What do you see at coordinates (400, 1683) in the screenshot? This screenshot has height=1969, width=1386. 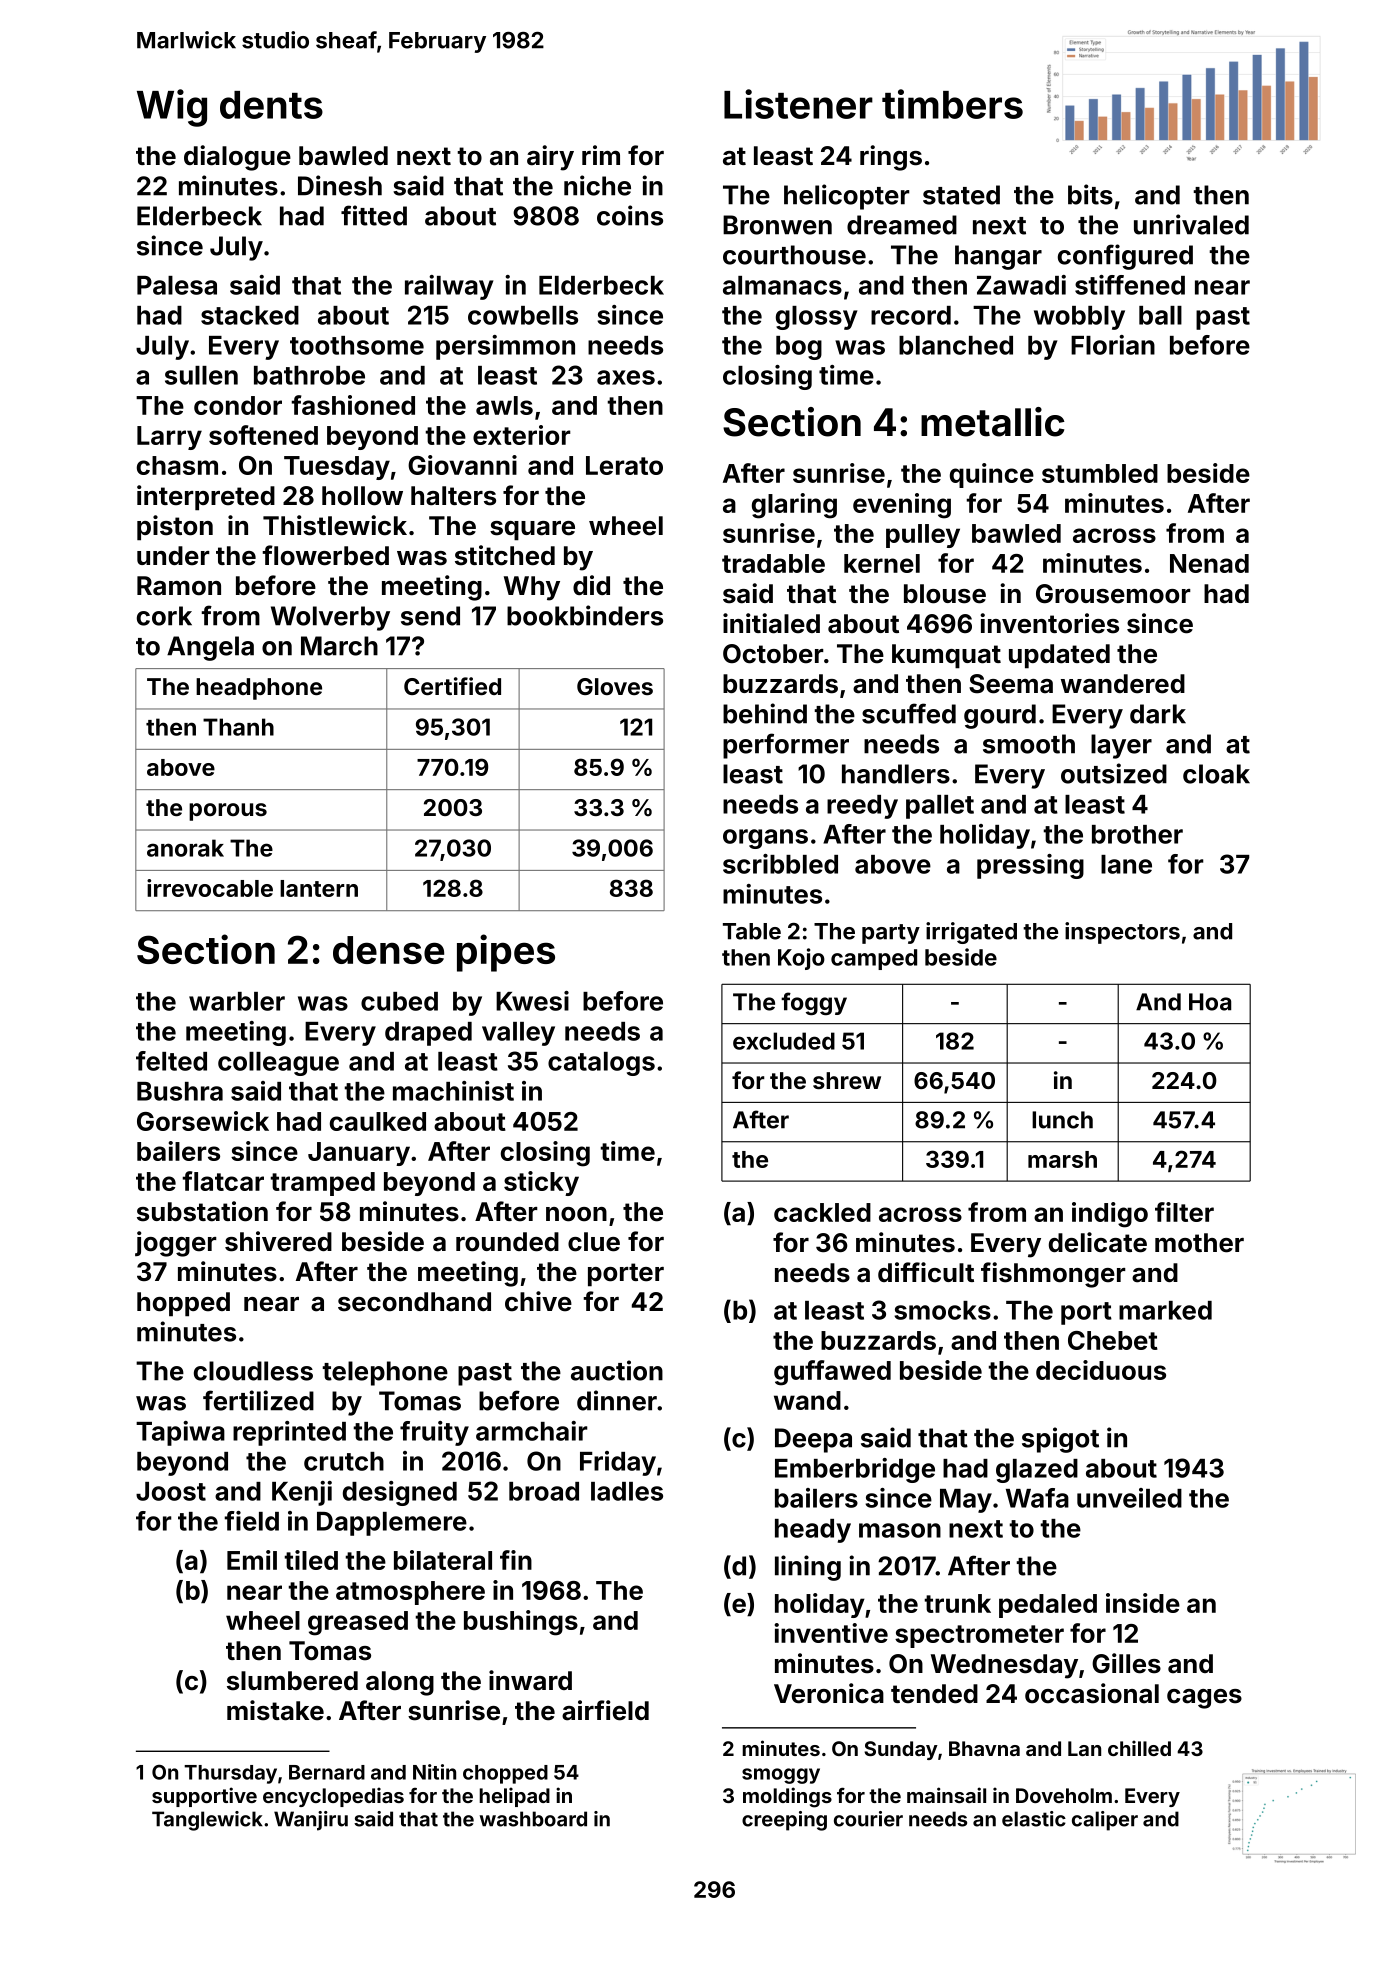 I see `along` at bounding box center [400, 1683].
